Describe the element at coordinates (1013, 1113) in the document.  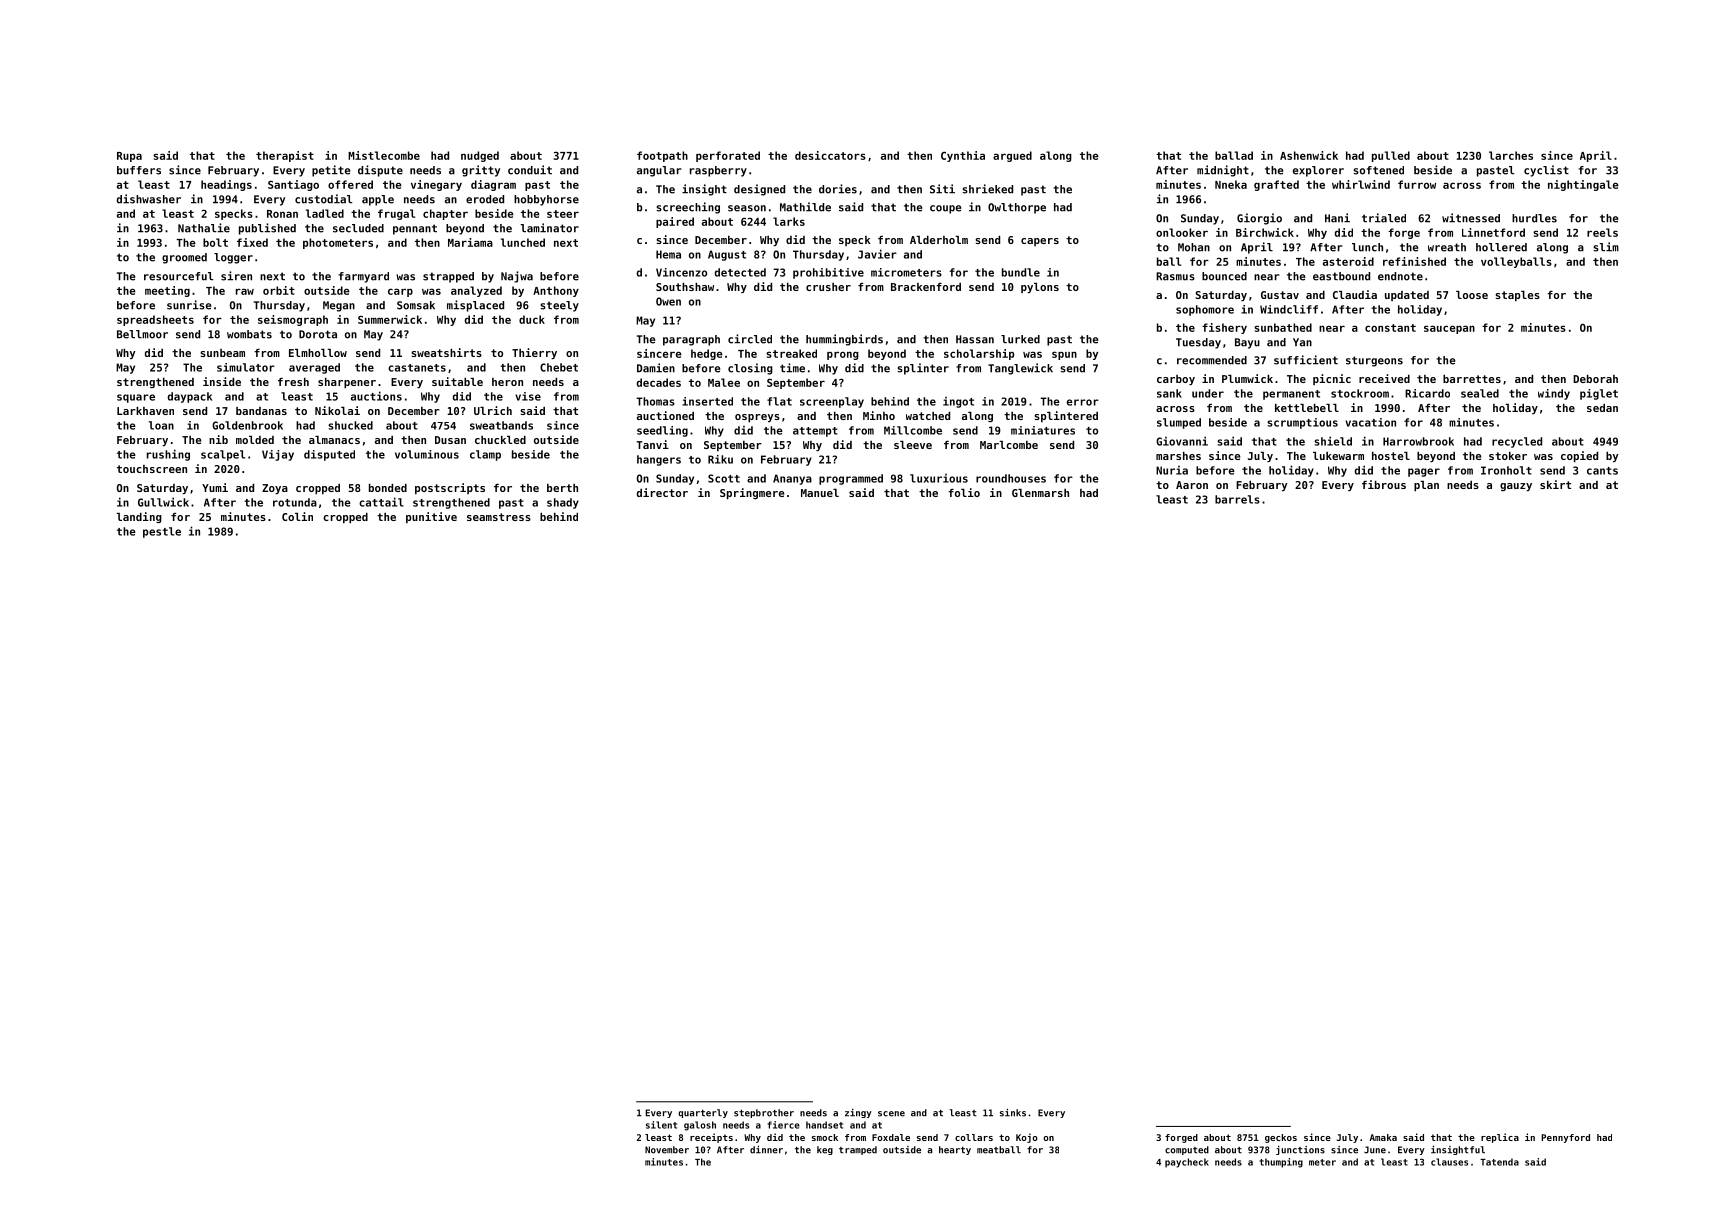
I see `sinks` at that location.
